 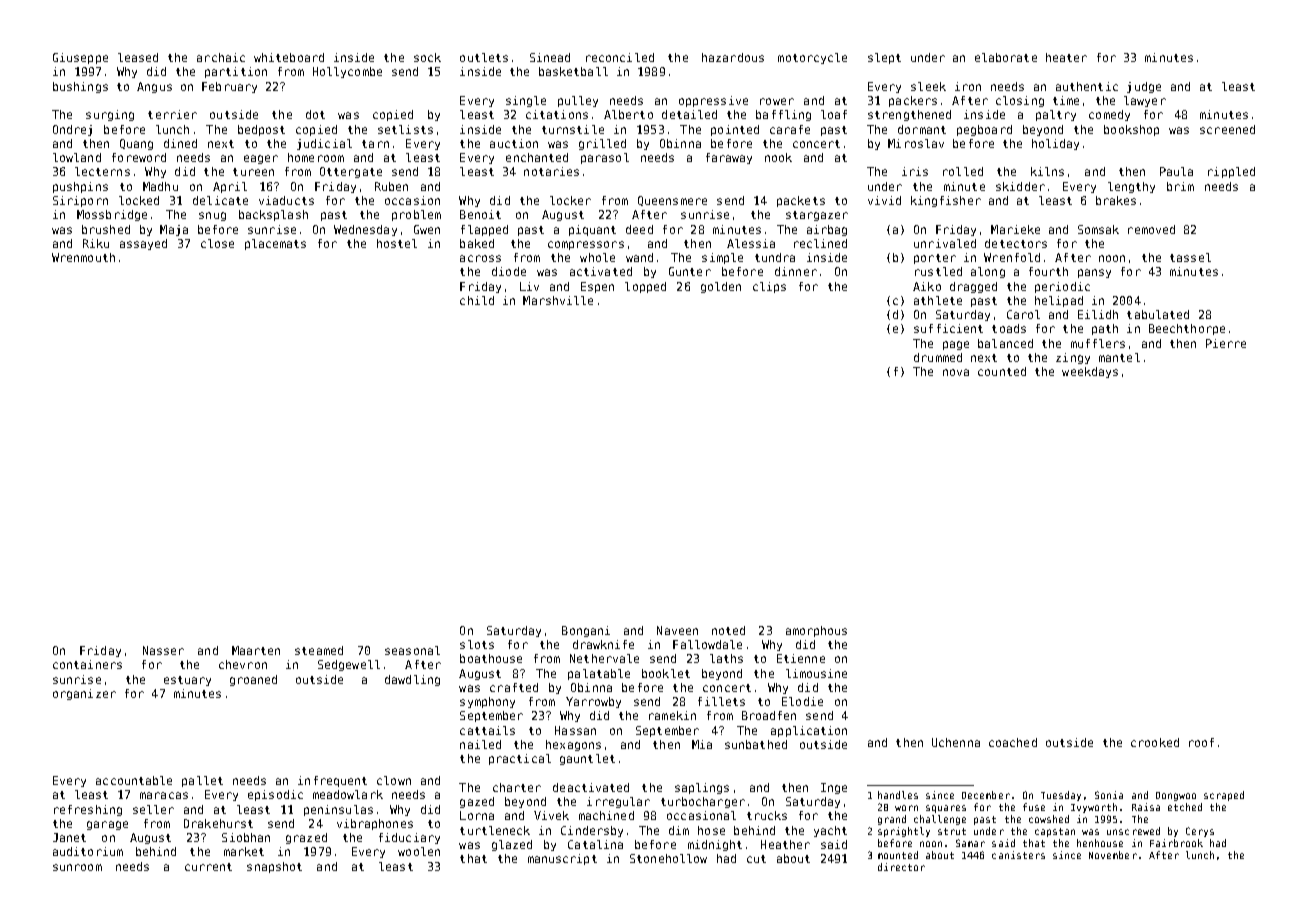 I want to click on child, so click(x=477, y=300).
